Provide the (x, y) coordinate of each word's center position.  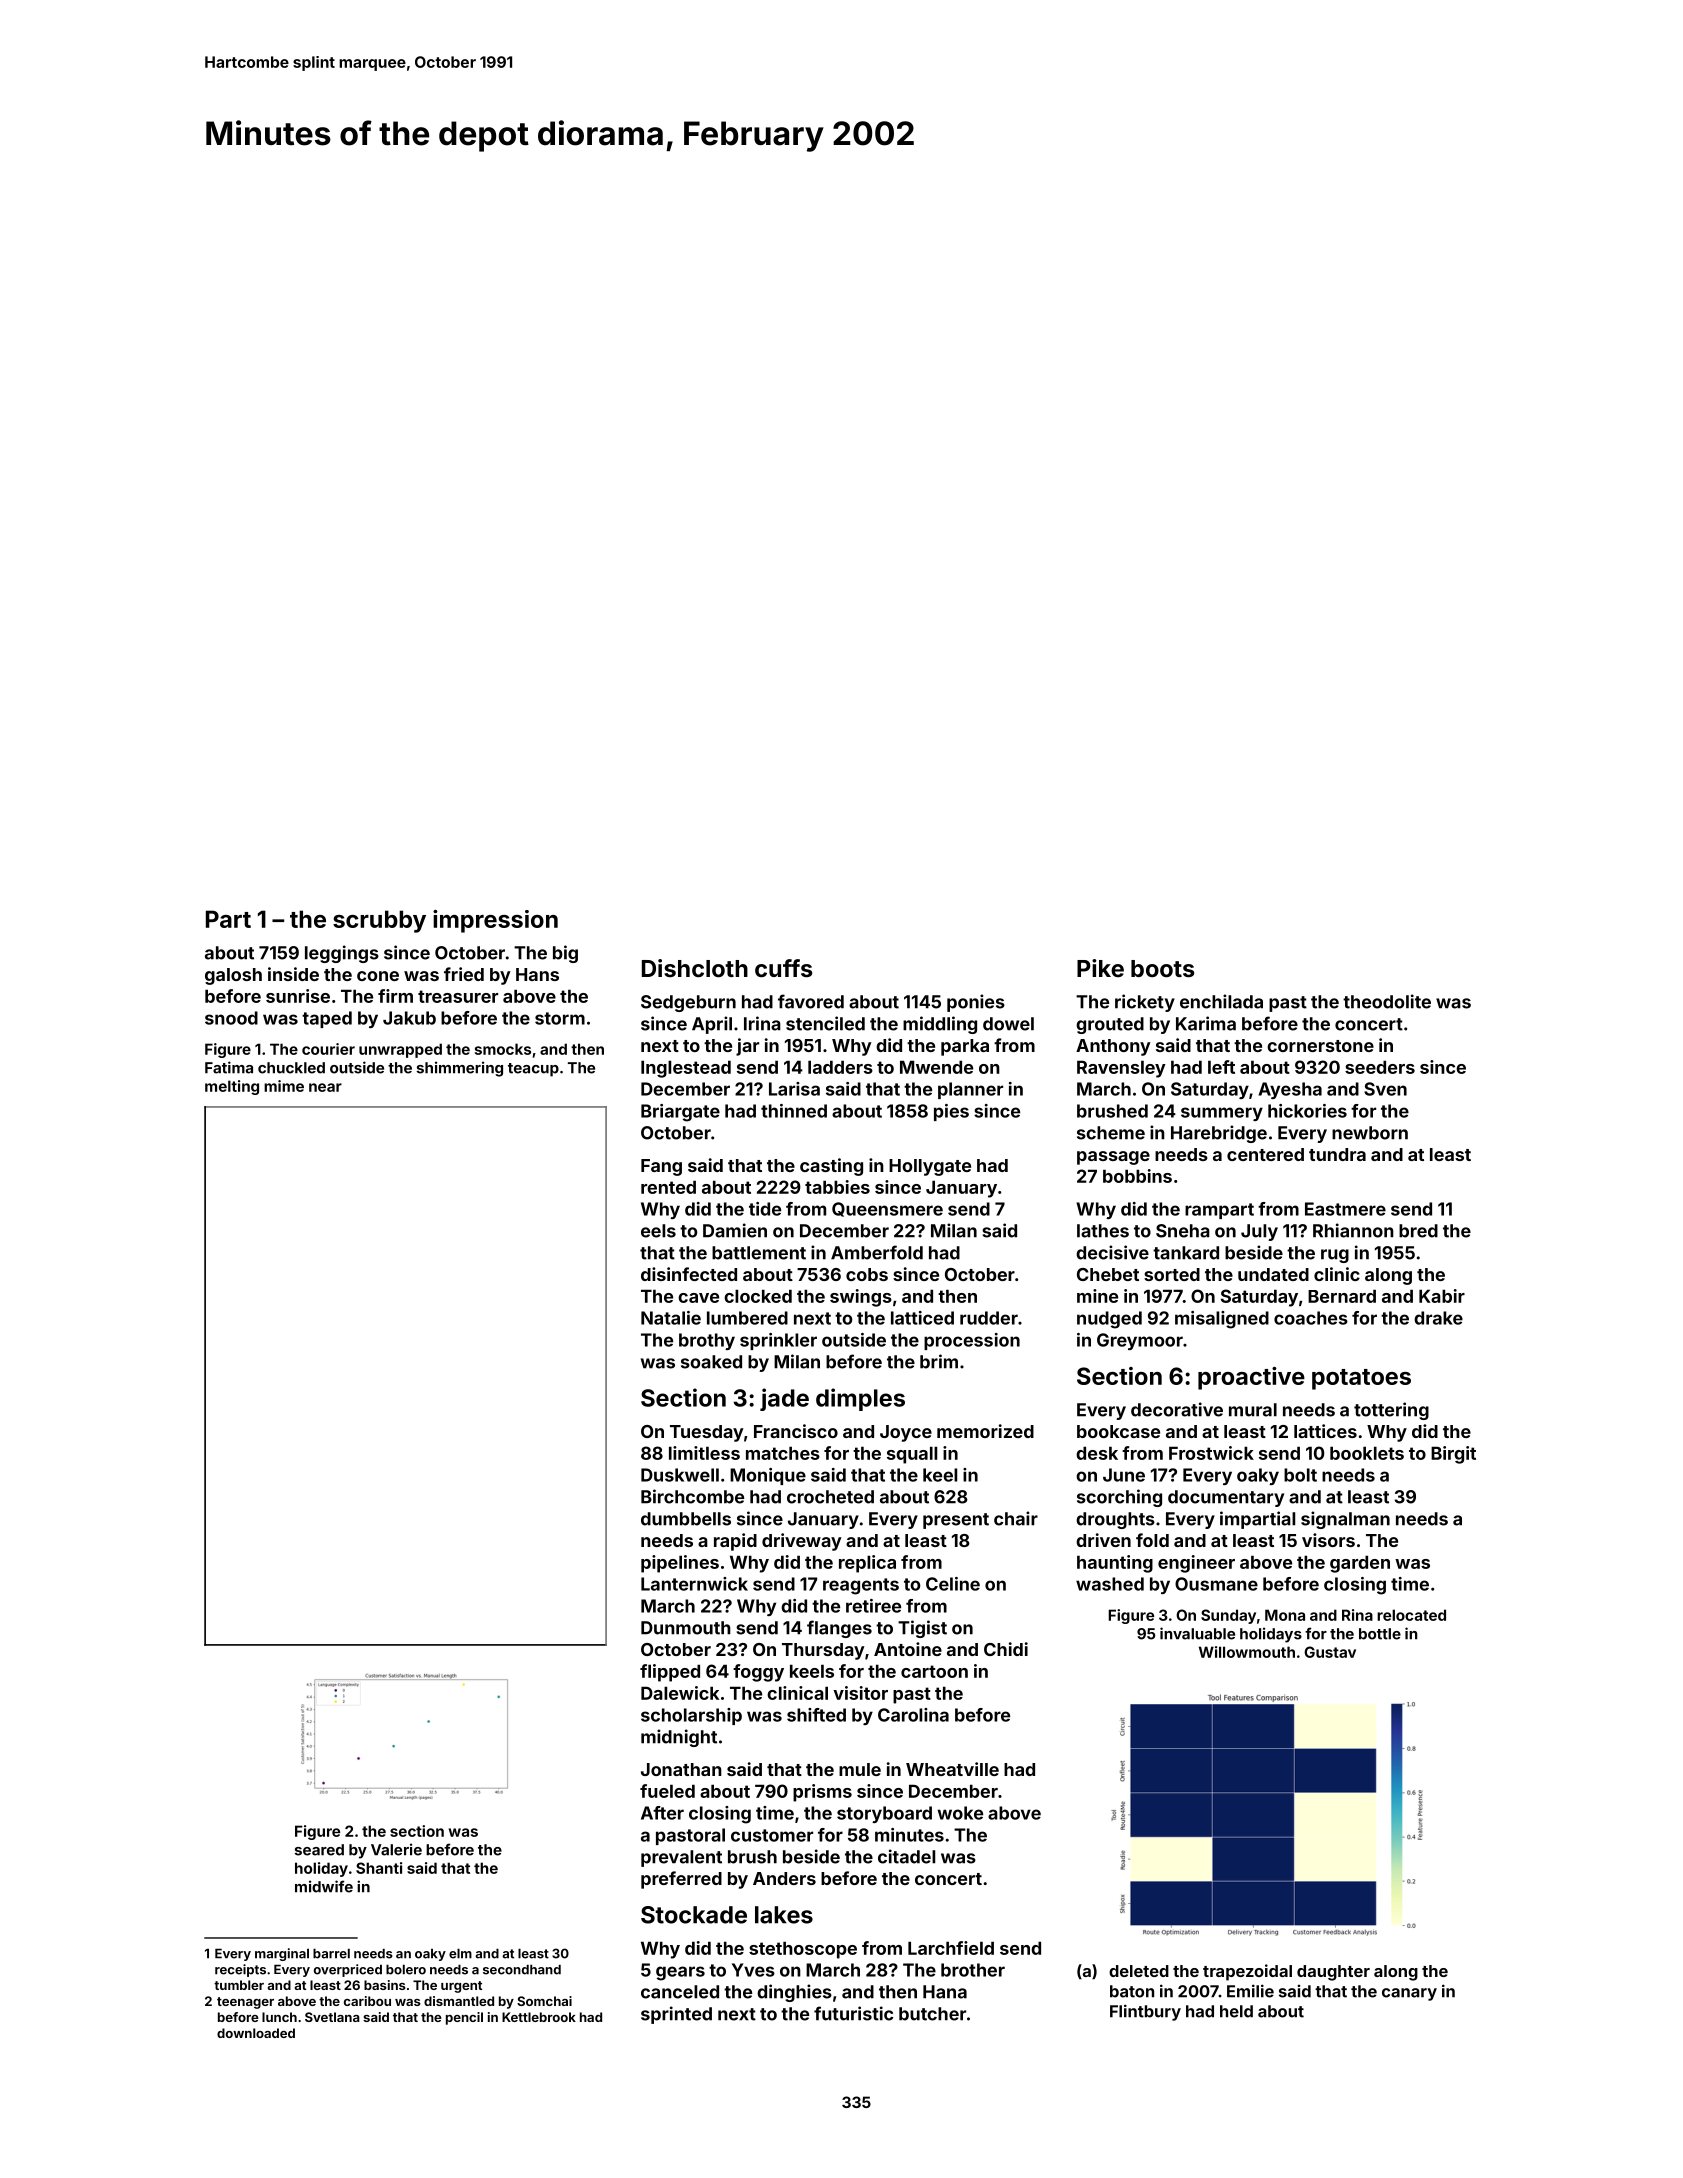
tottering (1391, 1411)
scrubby (379, 921)
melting (232, 1087)
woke (960, 1813)
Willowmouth (1247, 1652)
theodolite (1387, 1001)
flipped (670, 1673)
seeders (1380, 1067)
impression (495, 921)
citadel (906, 1856)
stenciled (825, 1023)
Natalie (671, 1318)
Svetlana (332, 2017)
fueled (667, 1791)
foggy (758, 1673)
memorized (985, 1431)
